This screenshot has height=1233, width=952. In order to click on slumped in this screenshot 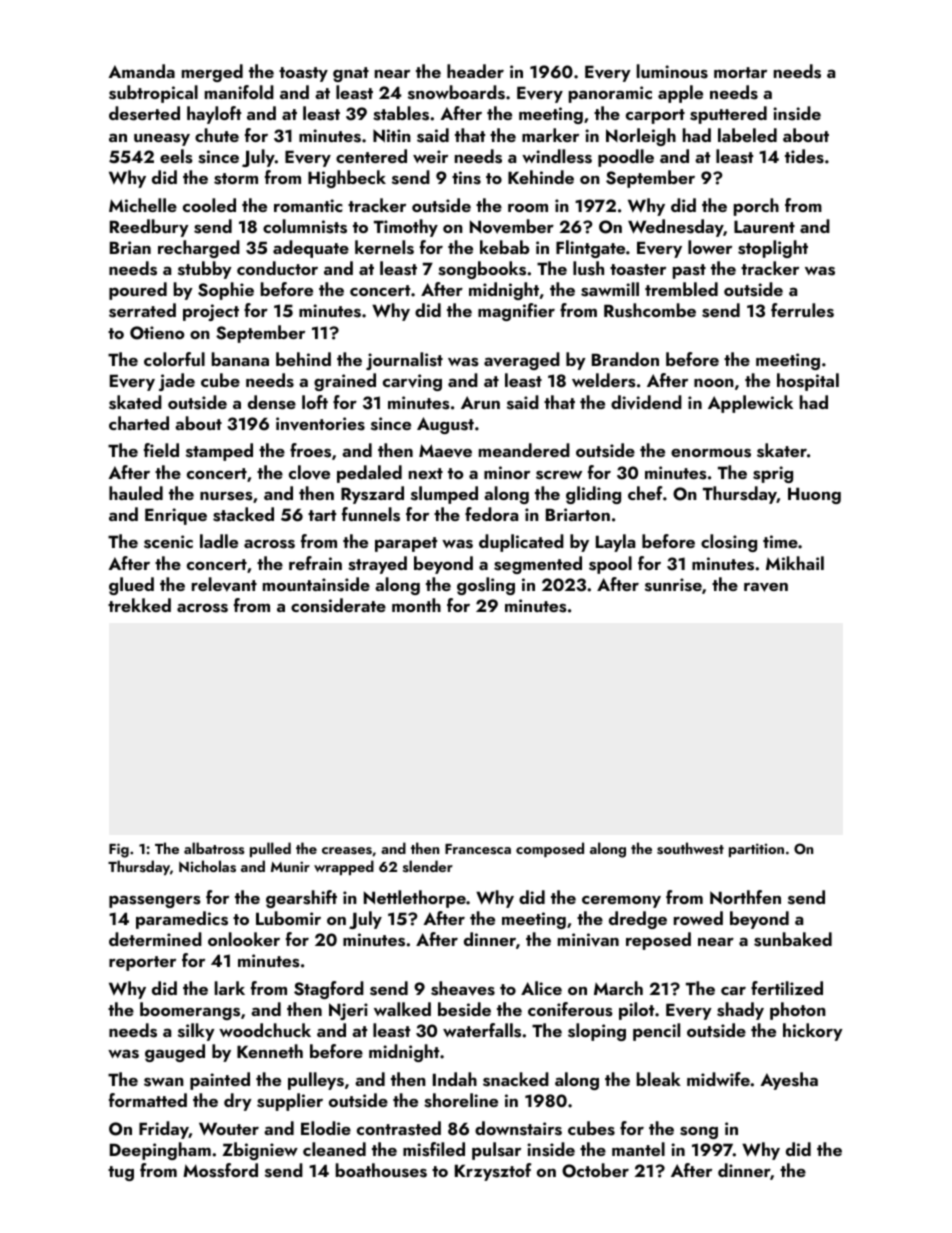, I will do `click(444, 495)`.
